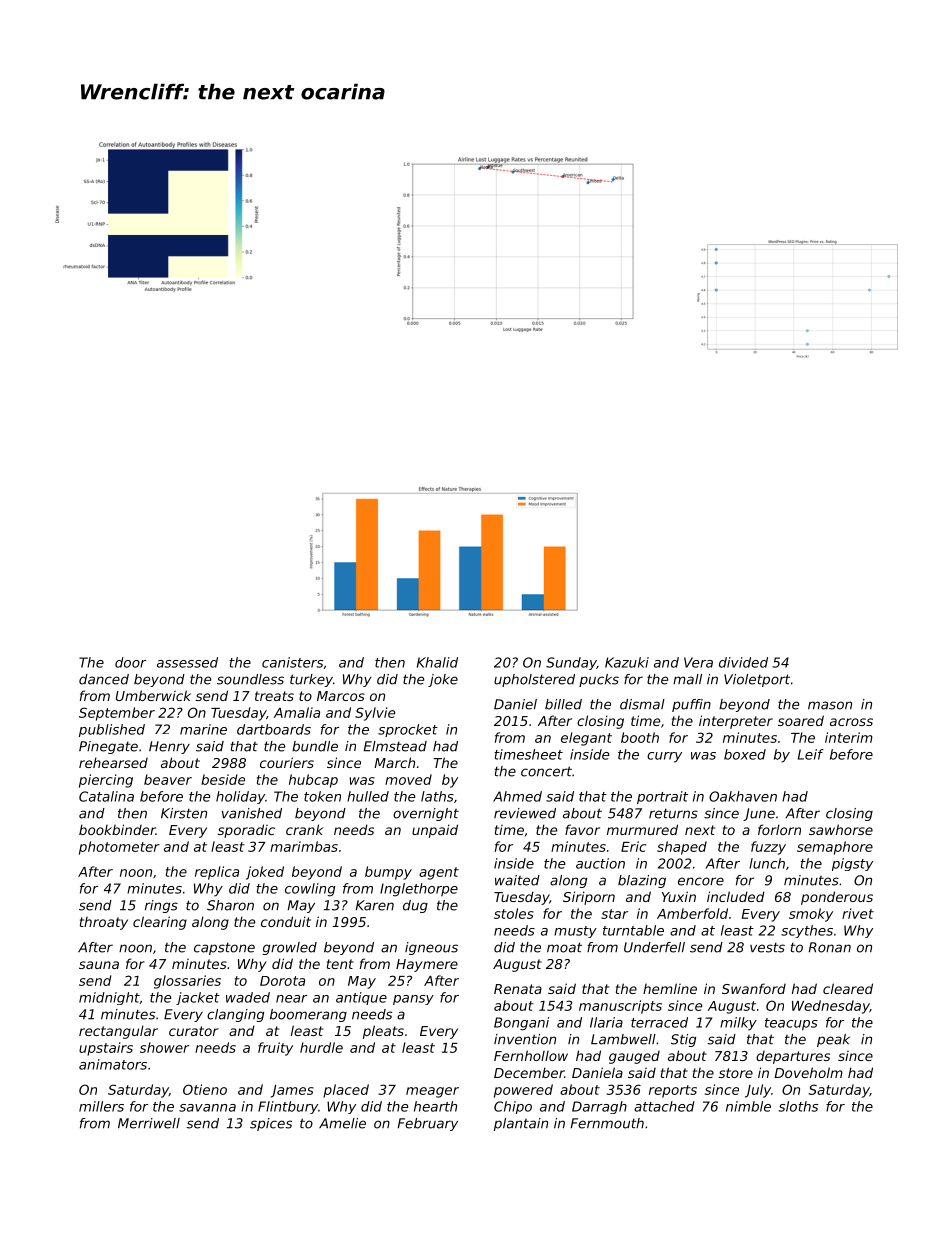  What do you see at coordinates (514, 913) in the image?
I see `stoles` at bounding box center [514, 913].
